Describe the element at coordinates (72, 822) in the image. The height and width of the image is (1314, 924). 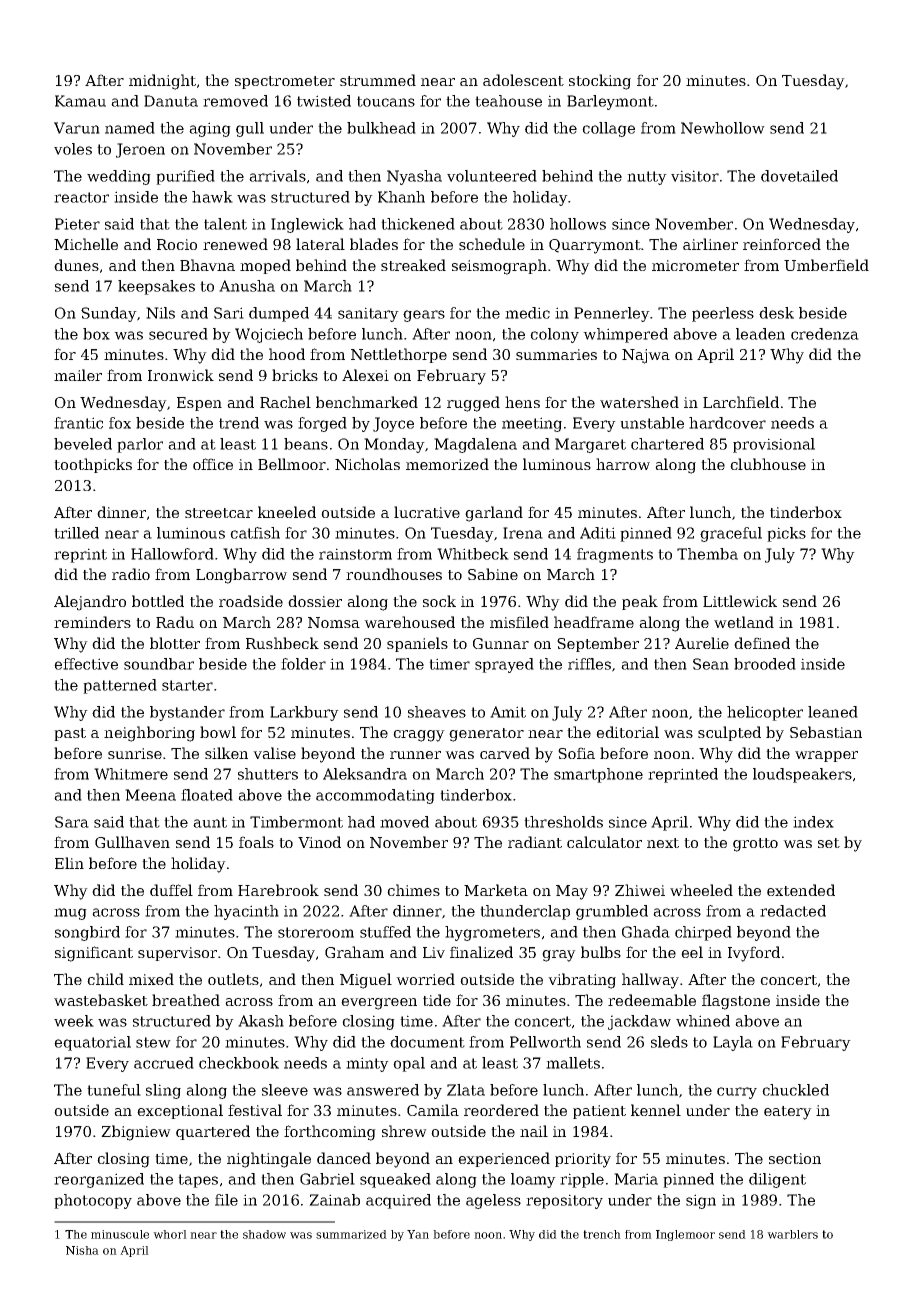
I see `Sara` at that location.
